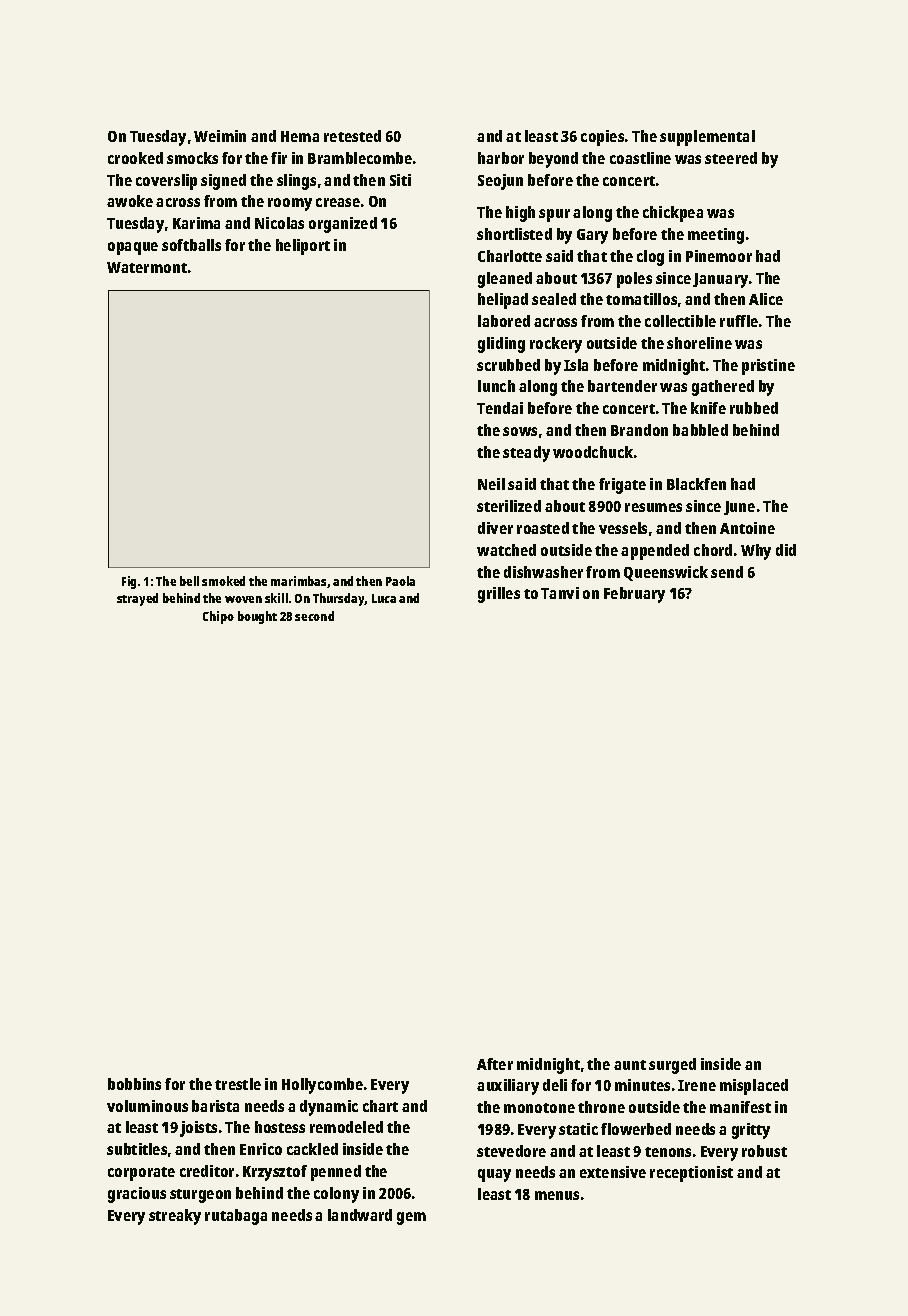 The height and width of the image is (1316, 908). I want to click on streaky, so click(175, 1217).
